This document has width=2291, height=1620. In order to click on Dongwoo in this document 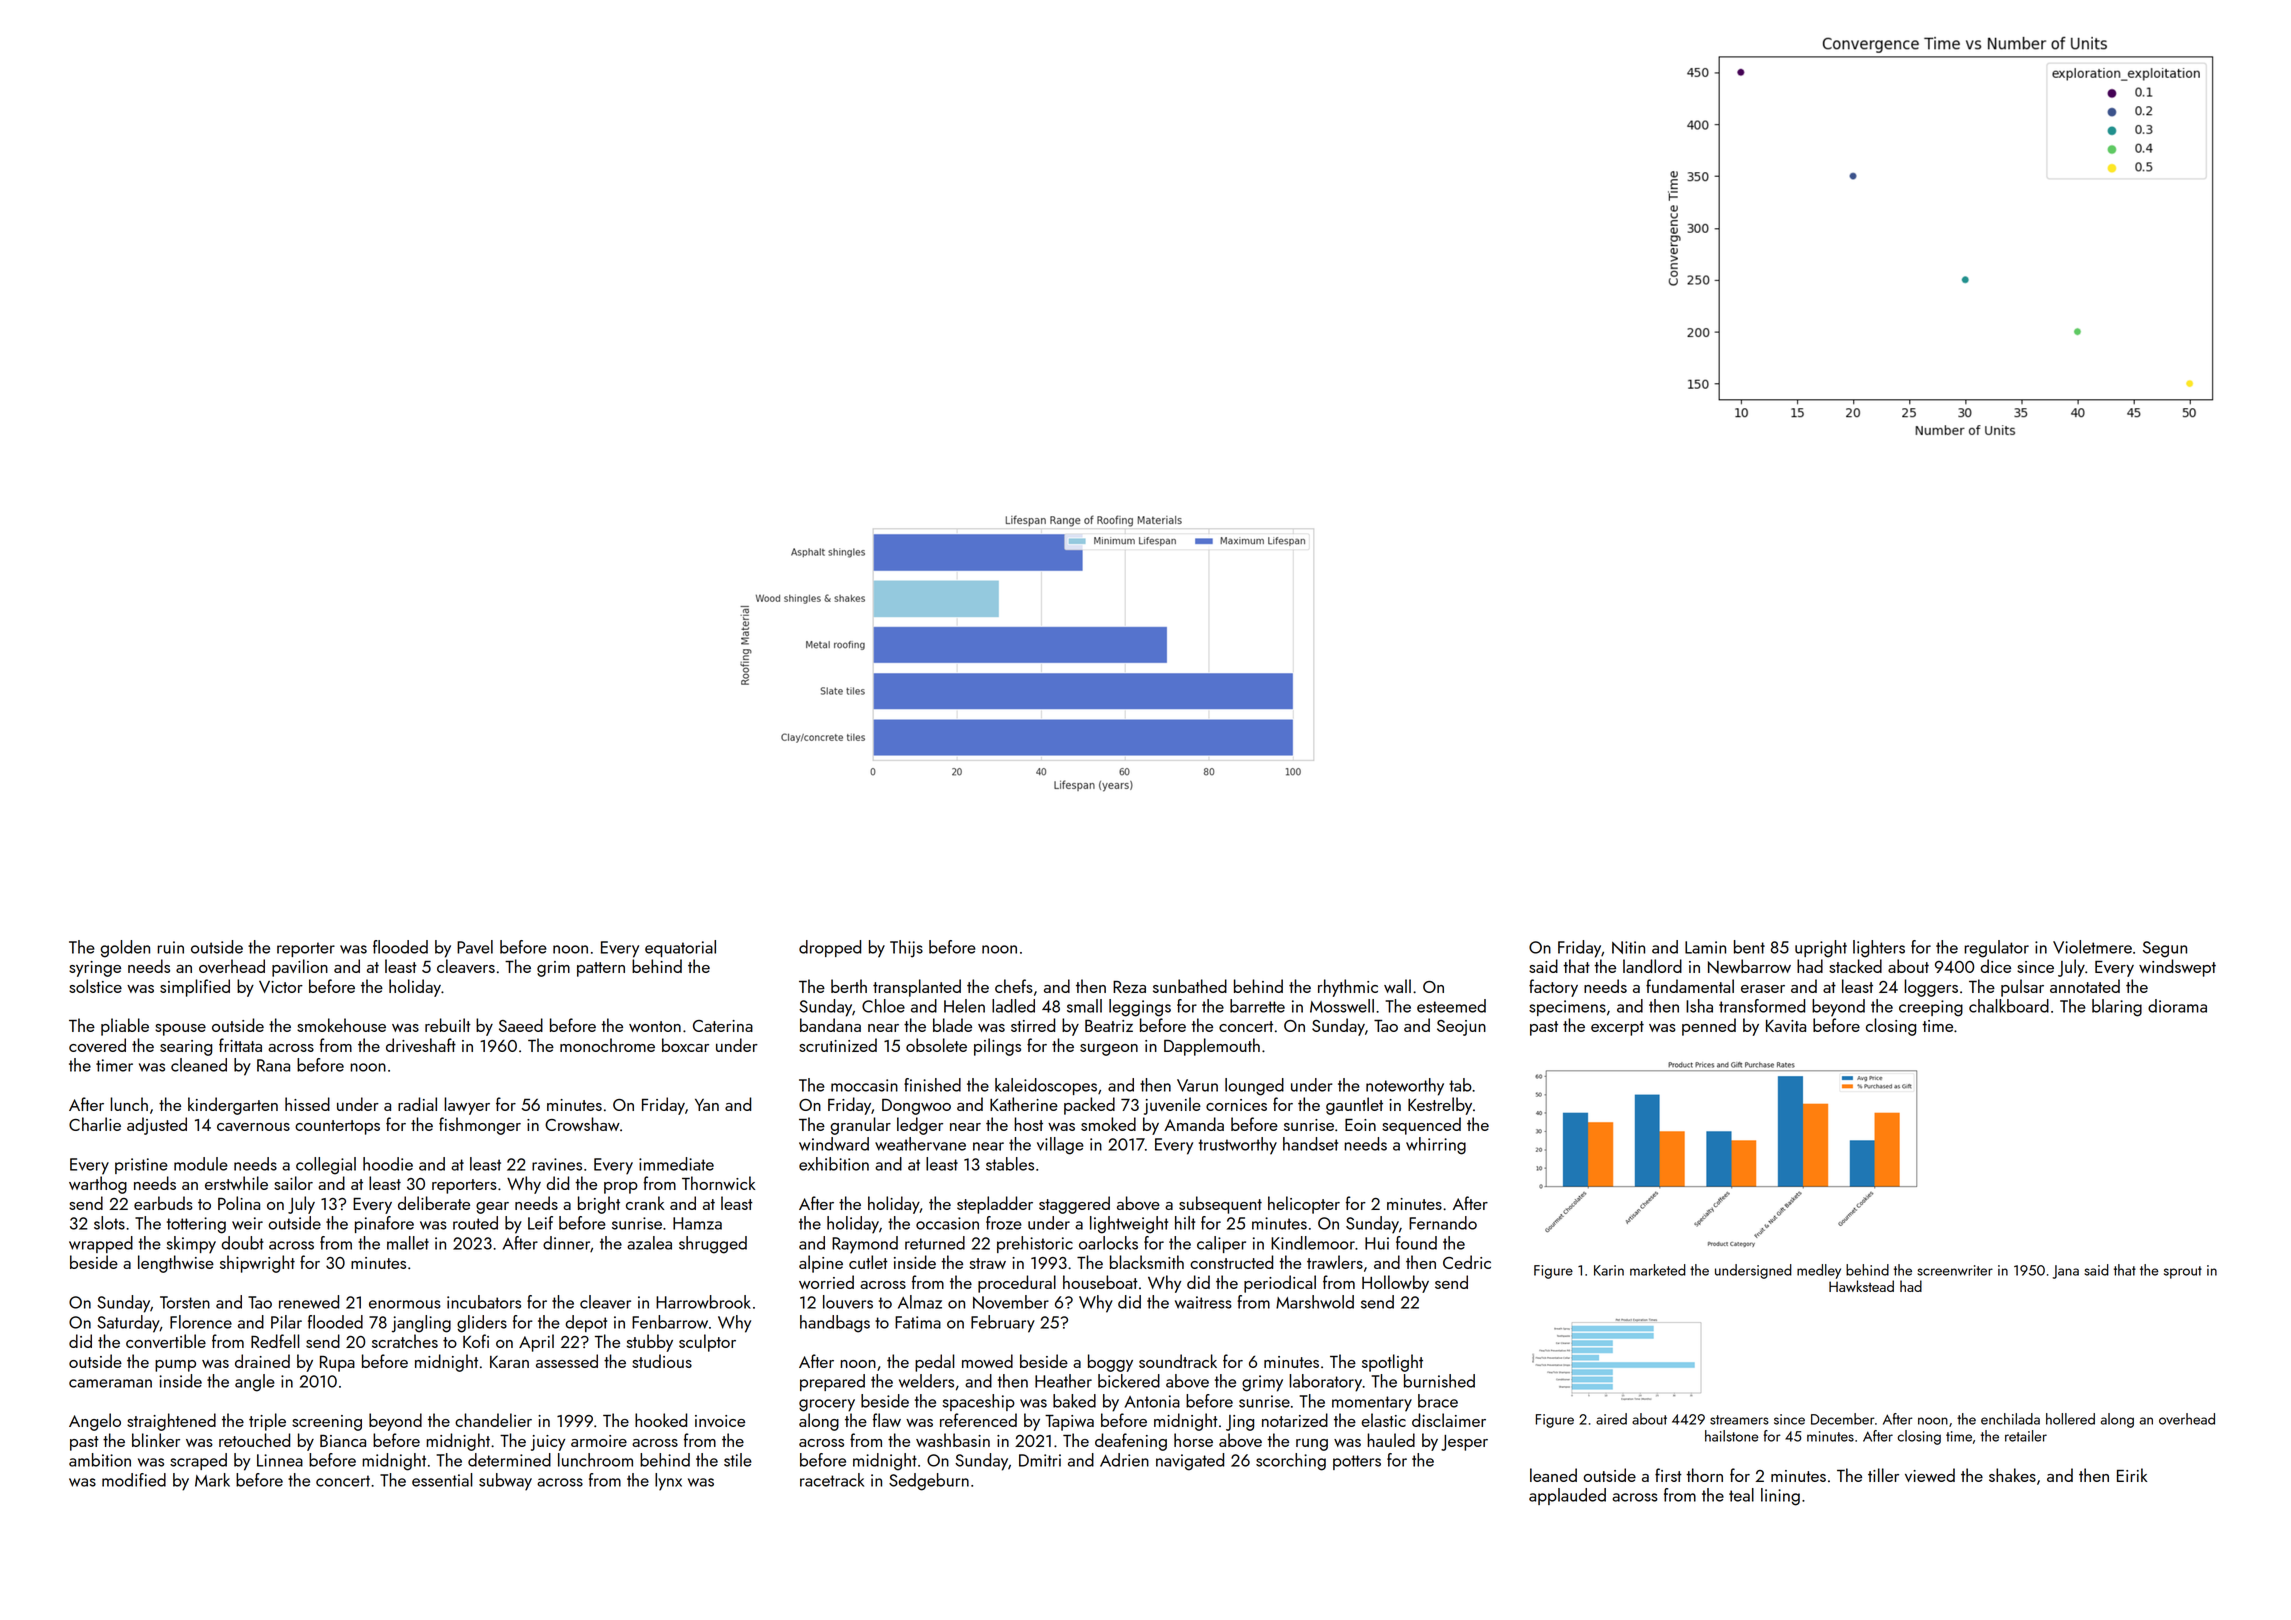, I will do `click(916, 1107)`.
